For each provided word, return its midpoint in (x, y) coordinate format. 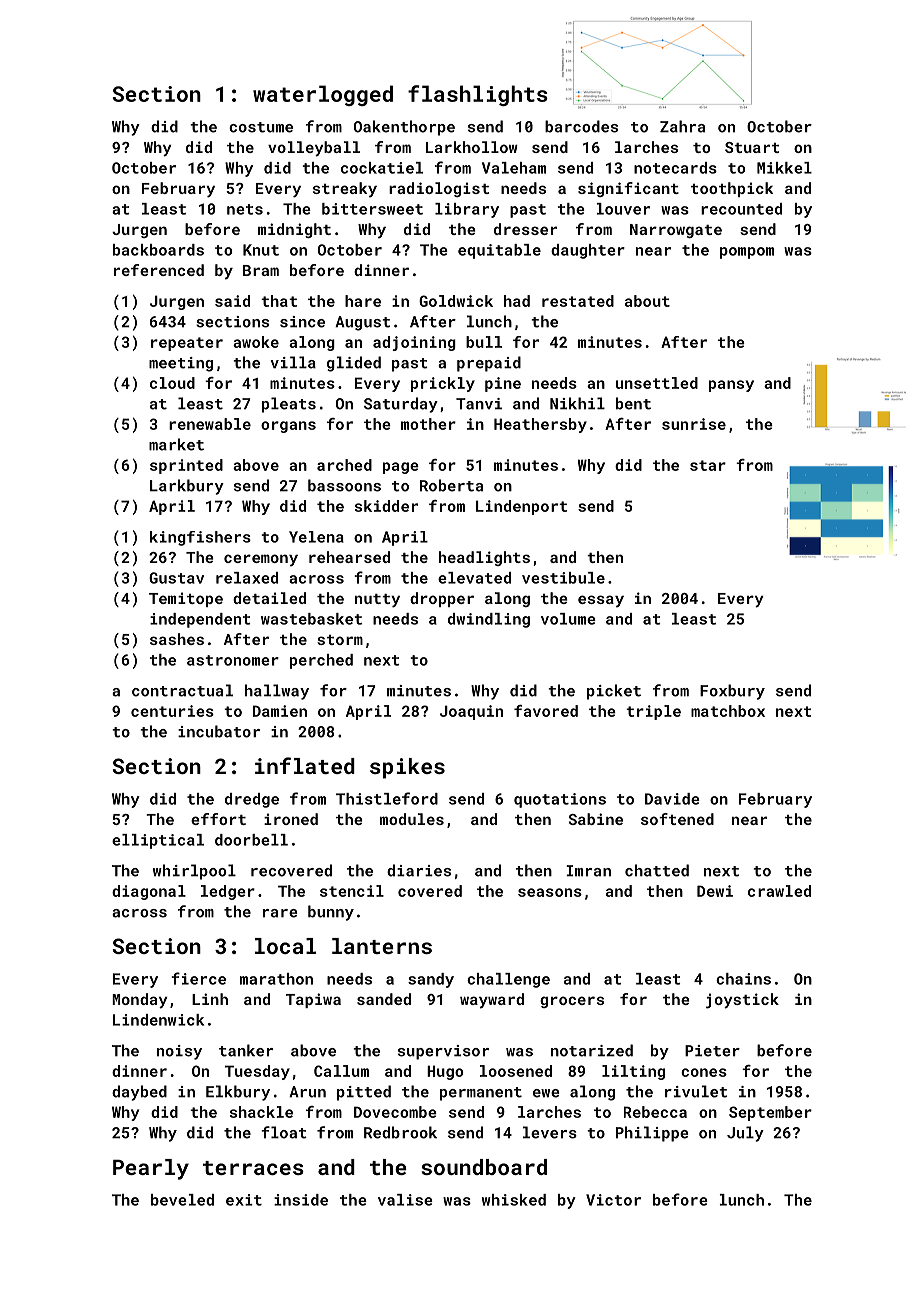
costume (261, 127)
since (302, 322)
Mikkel (784, 168)
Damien (280, 711)
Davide (672, 799)
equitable (499, 251)
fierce (198, 978)
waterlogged (323, 95)
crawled (779, 891)
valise (405, 1200)
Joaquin (471, 712)
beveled (182, 1200)
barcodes (581, 126)
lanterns (382, 946)
